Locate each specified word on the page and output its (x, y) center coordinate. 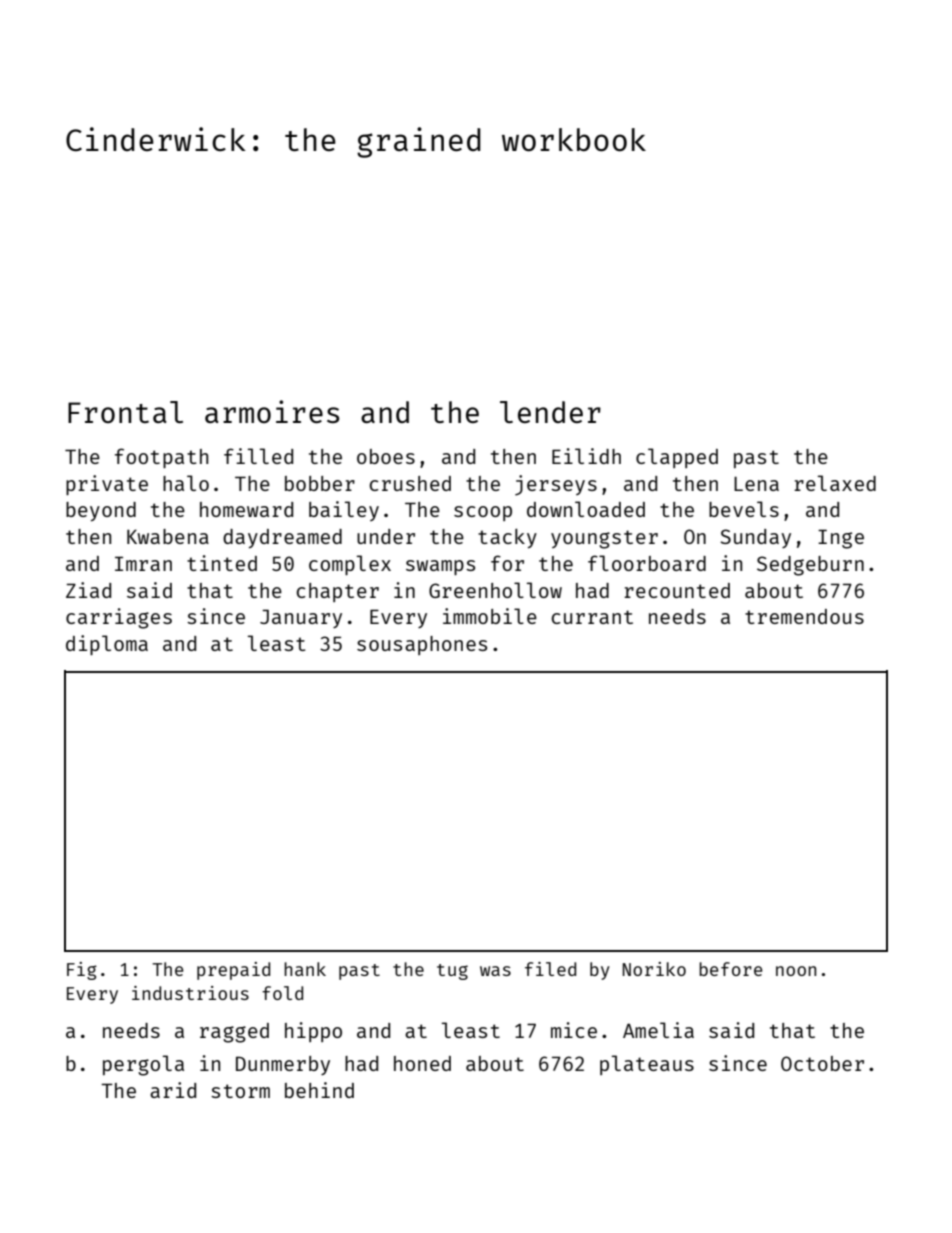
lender (550, 412)
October (822, 1063)
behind (319, 1090)
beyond (101, 512)
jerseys (556, 485)
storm (240, 1091)
